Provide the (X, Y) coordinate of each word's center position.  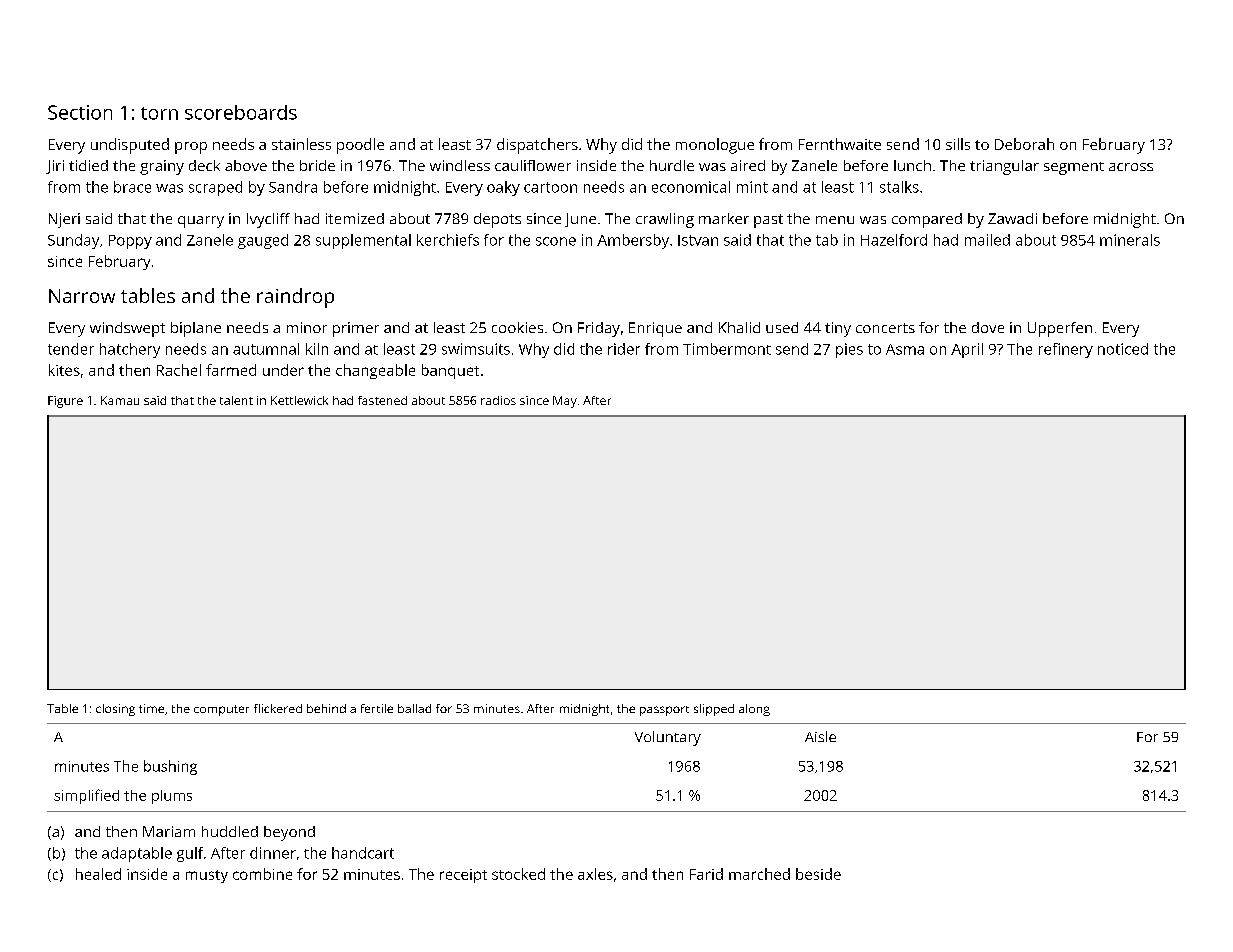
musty (207, 876)
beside (818, 874)
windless (460, 165)
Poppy (130, 242)
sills (958, 144)
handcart (363, 853)
